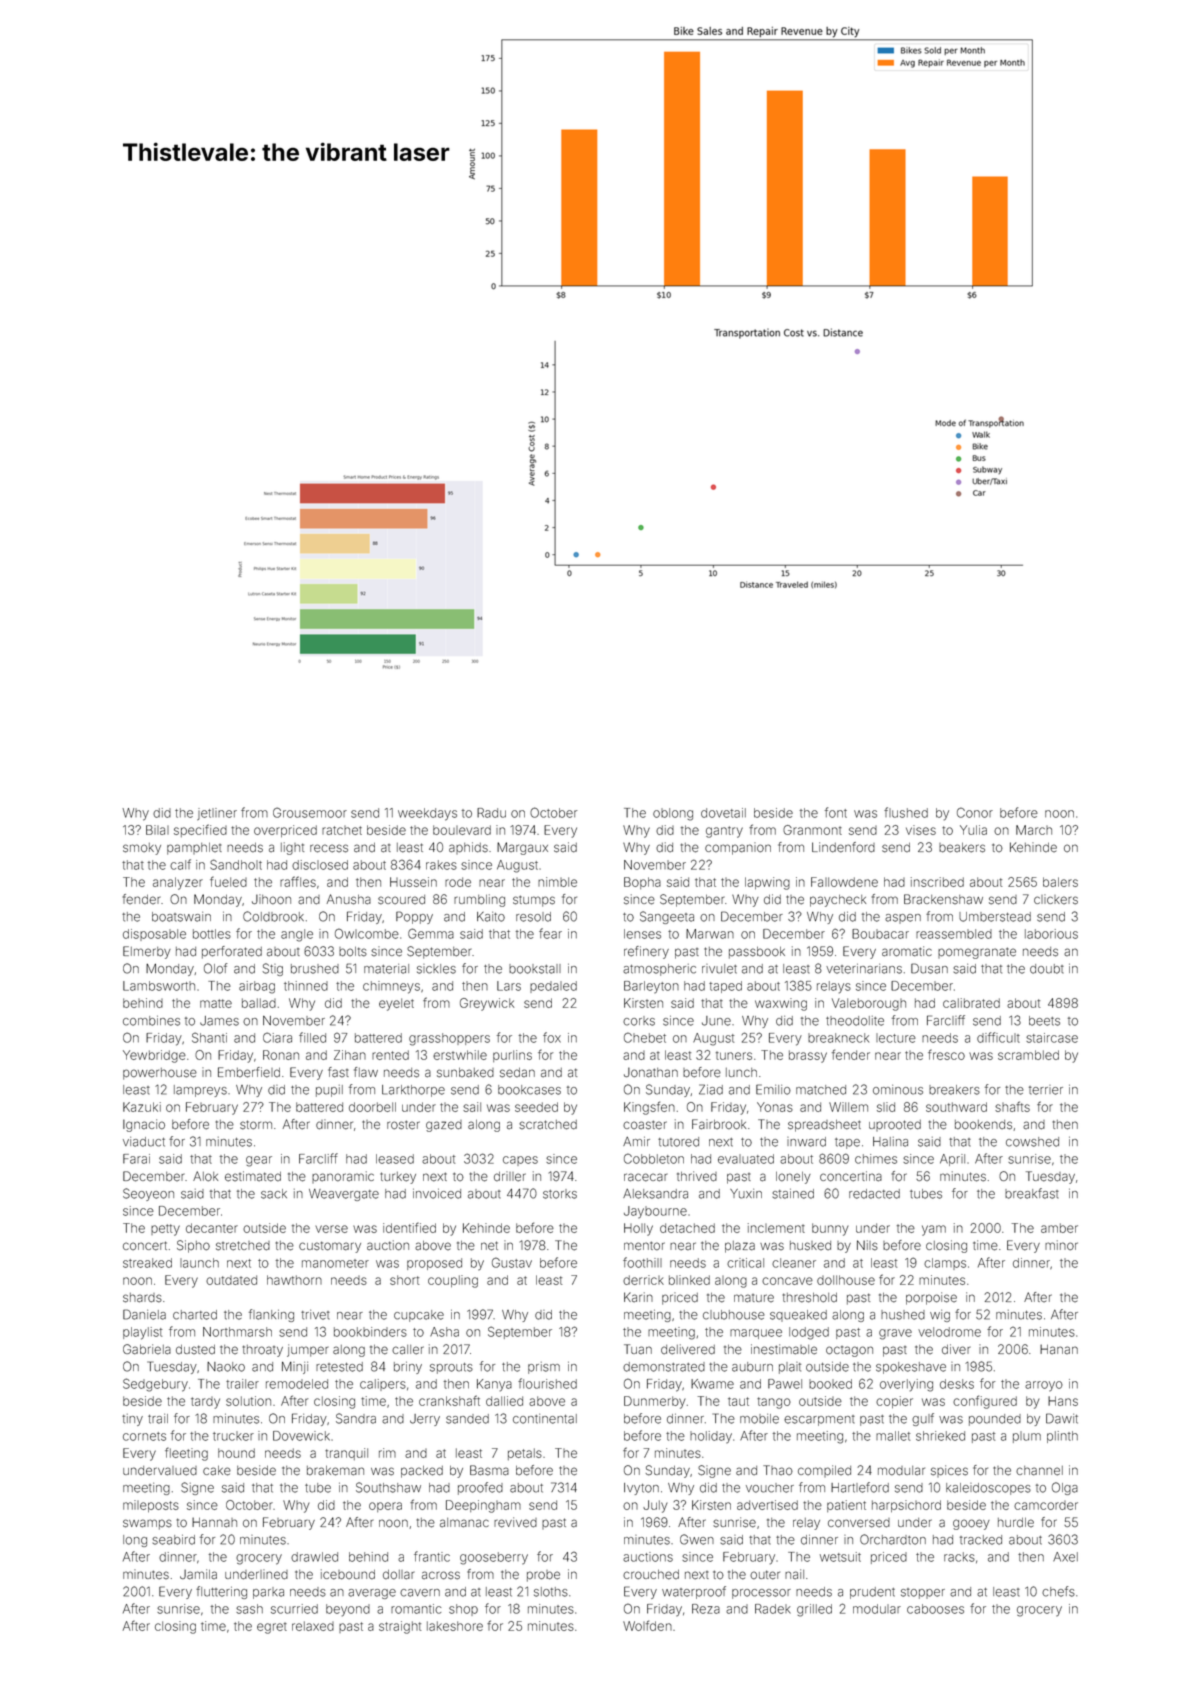 The height and width of the screenshot is (1698, 1201). I want to click on Gustav, so click(512, 1262).
